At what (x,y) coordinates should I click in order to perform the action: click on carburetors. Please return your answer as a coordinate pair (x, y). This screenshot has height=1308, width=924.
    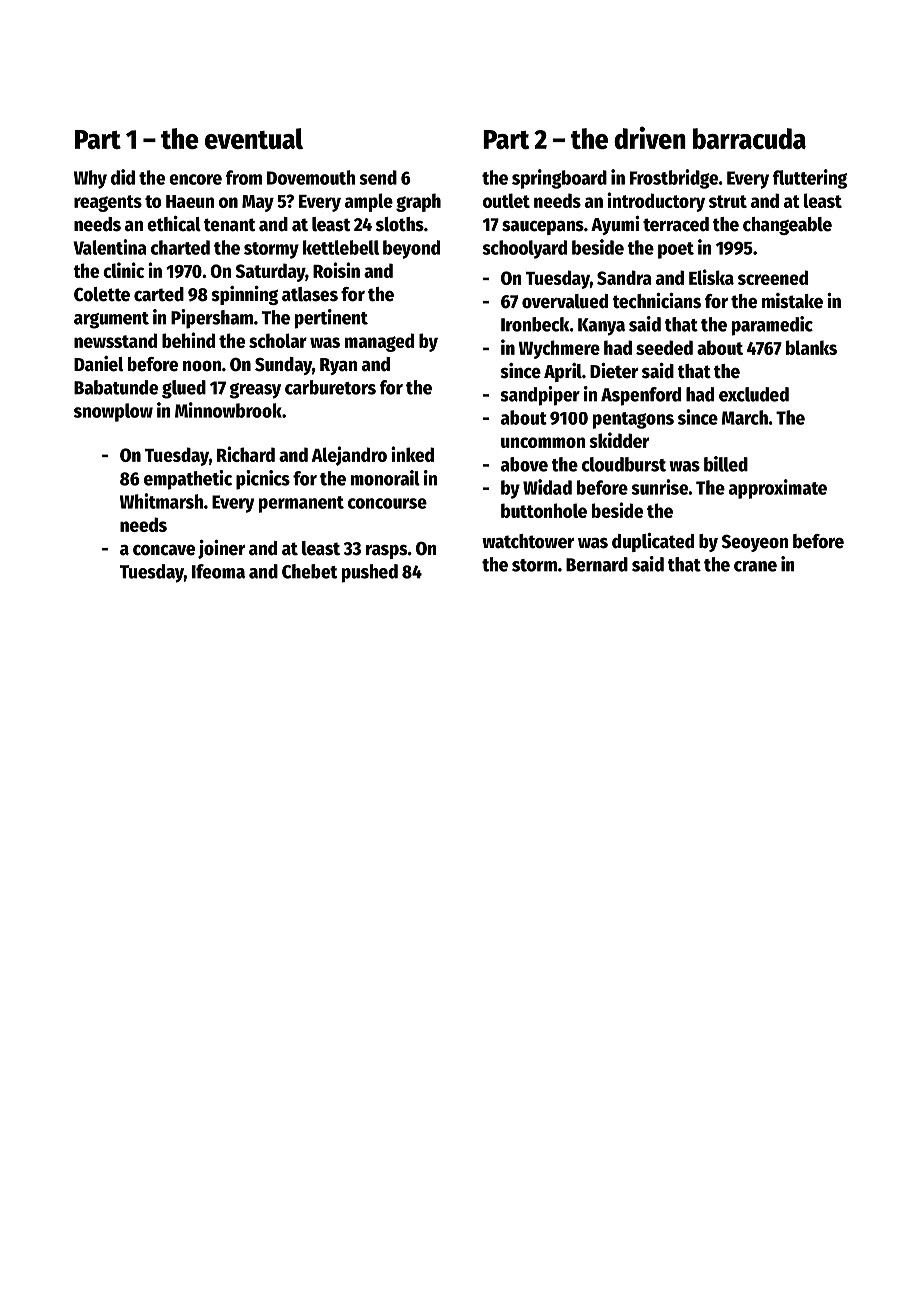
    Looking at the image, I should click on (330, 387).
